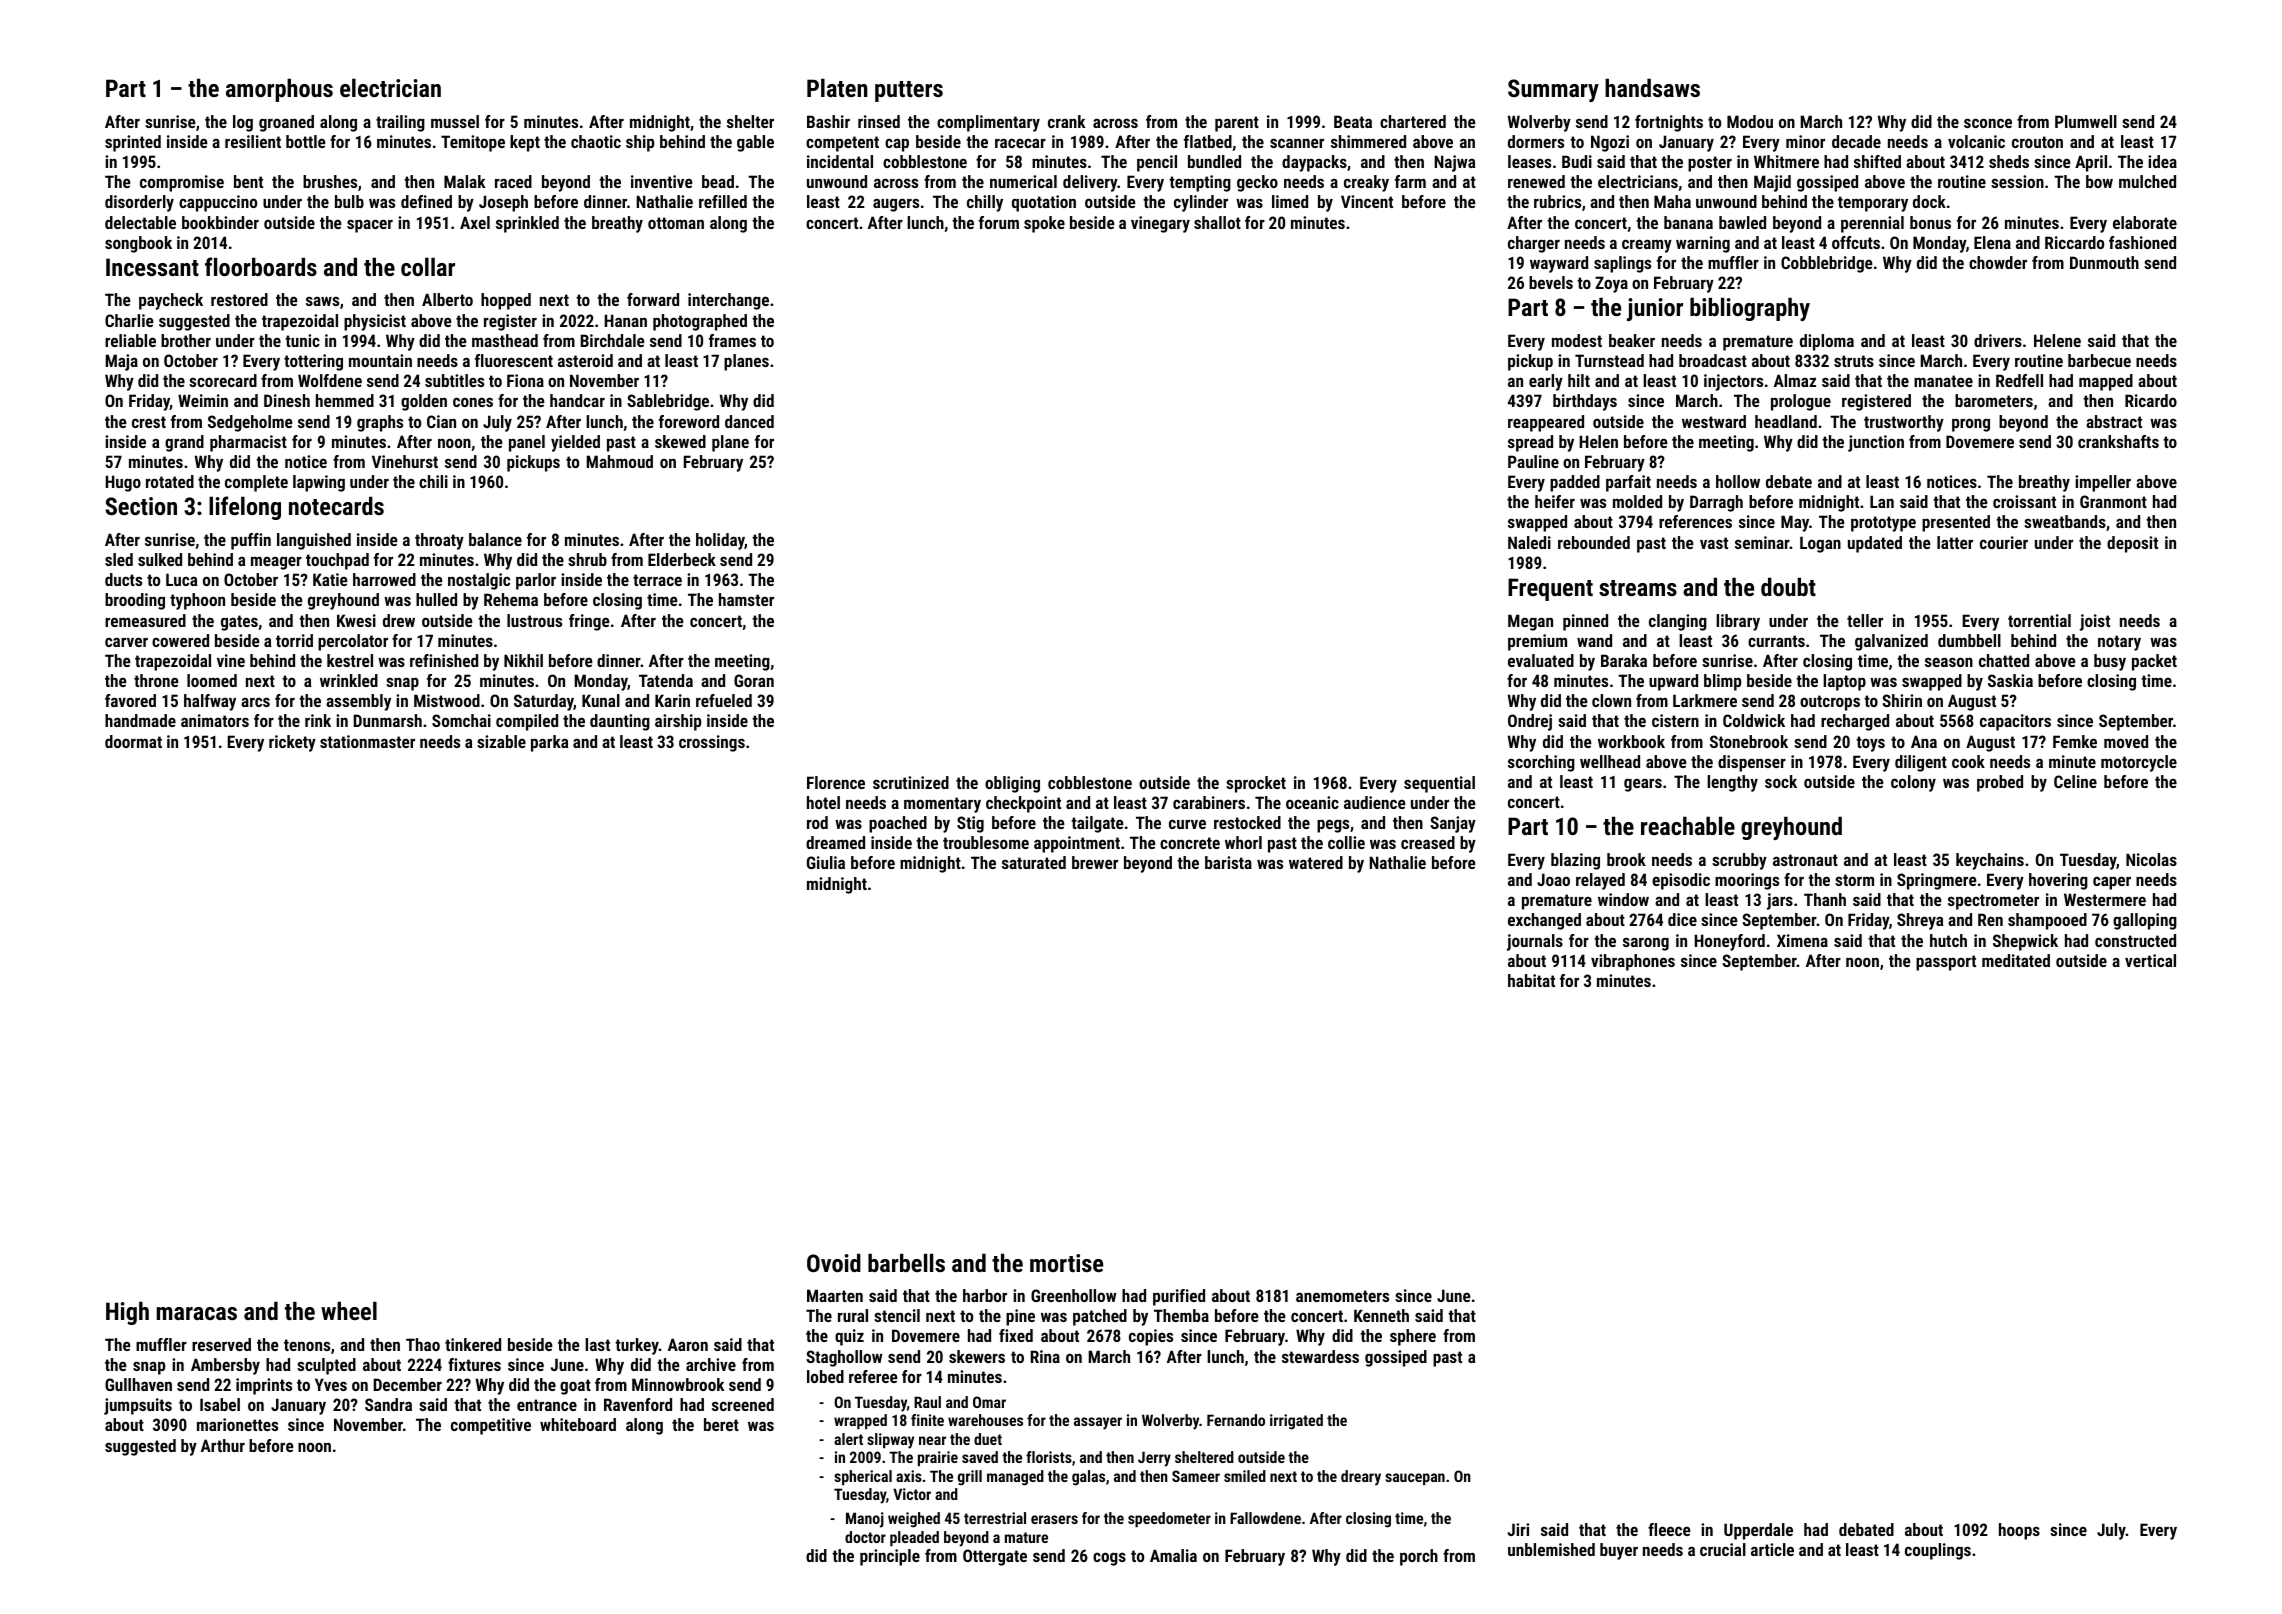 This screenshot has width=2282, height=1614. What do you see at coordinates (2086, 121) in the screenshot?
I see `Plumwell` at bounding box center [2086, 121].
